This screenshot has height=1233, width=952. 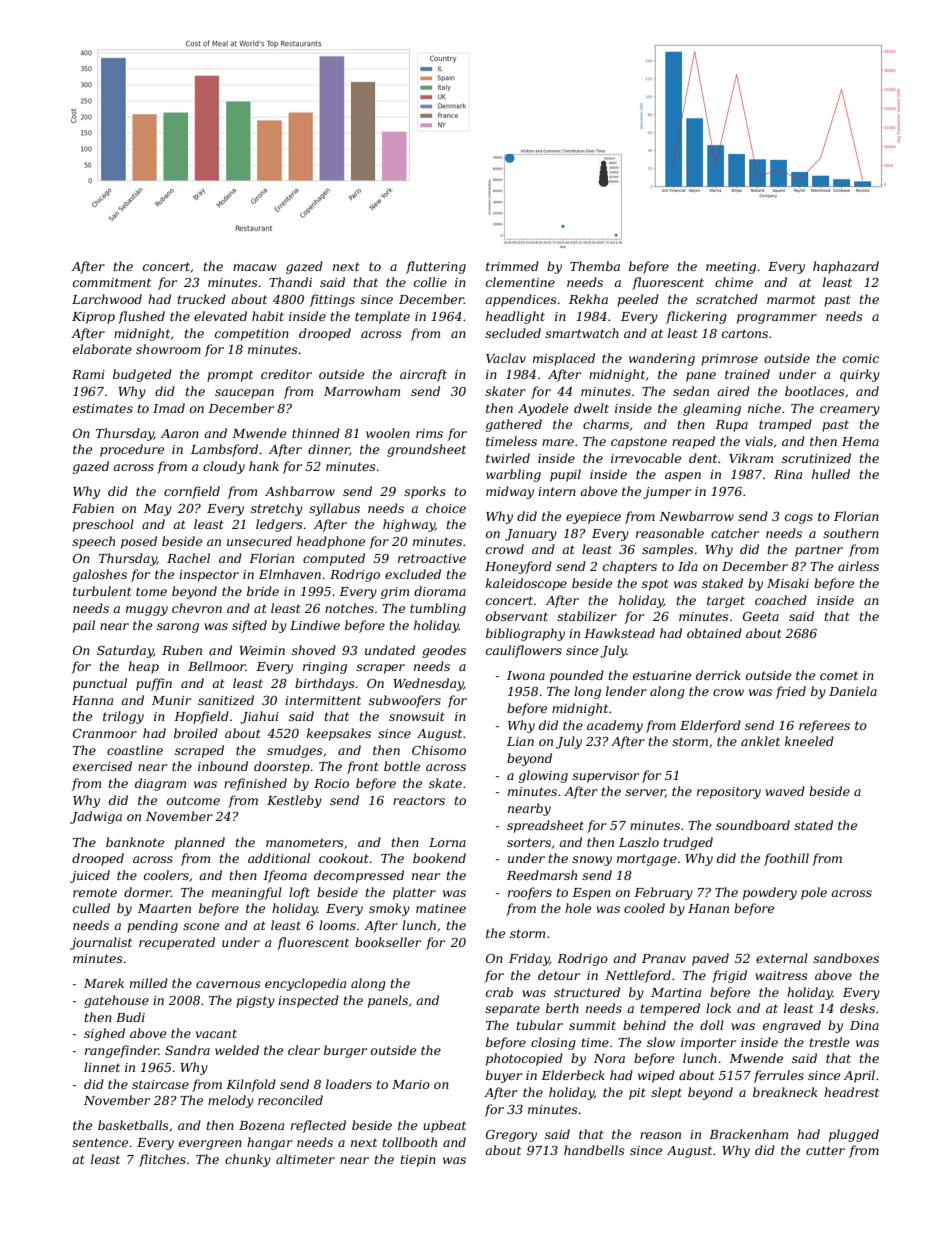 I want to click on fluttering, so click(x=436, y=267).
